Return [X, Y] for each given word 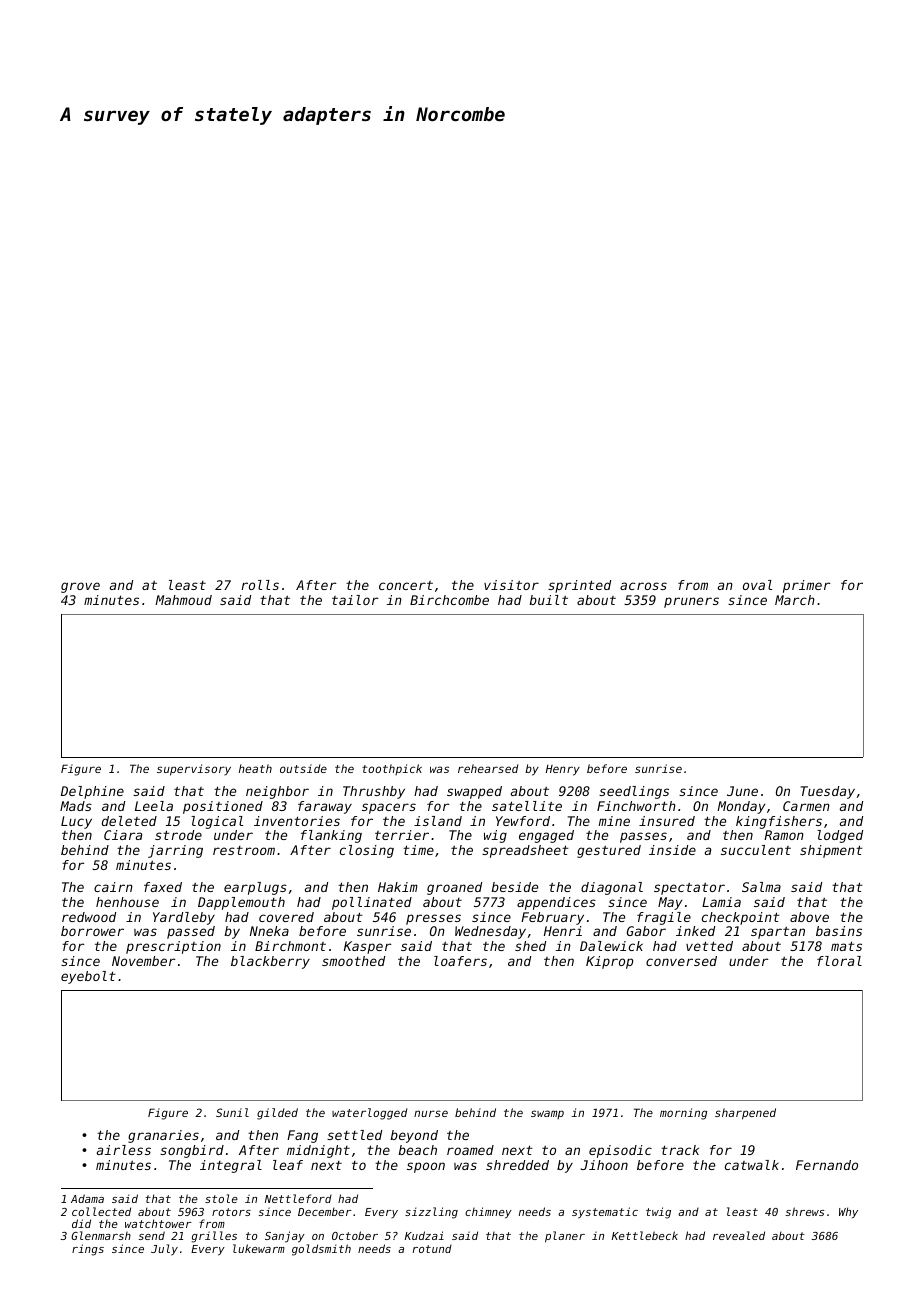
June [742, 791]
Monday [741, 807]
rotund [432, 1249]
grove [80, 587]
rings [88, 1250]
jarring [175, 851]
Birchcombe [449, 600]
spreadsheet [525, 851]
